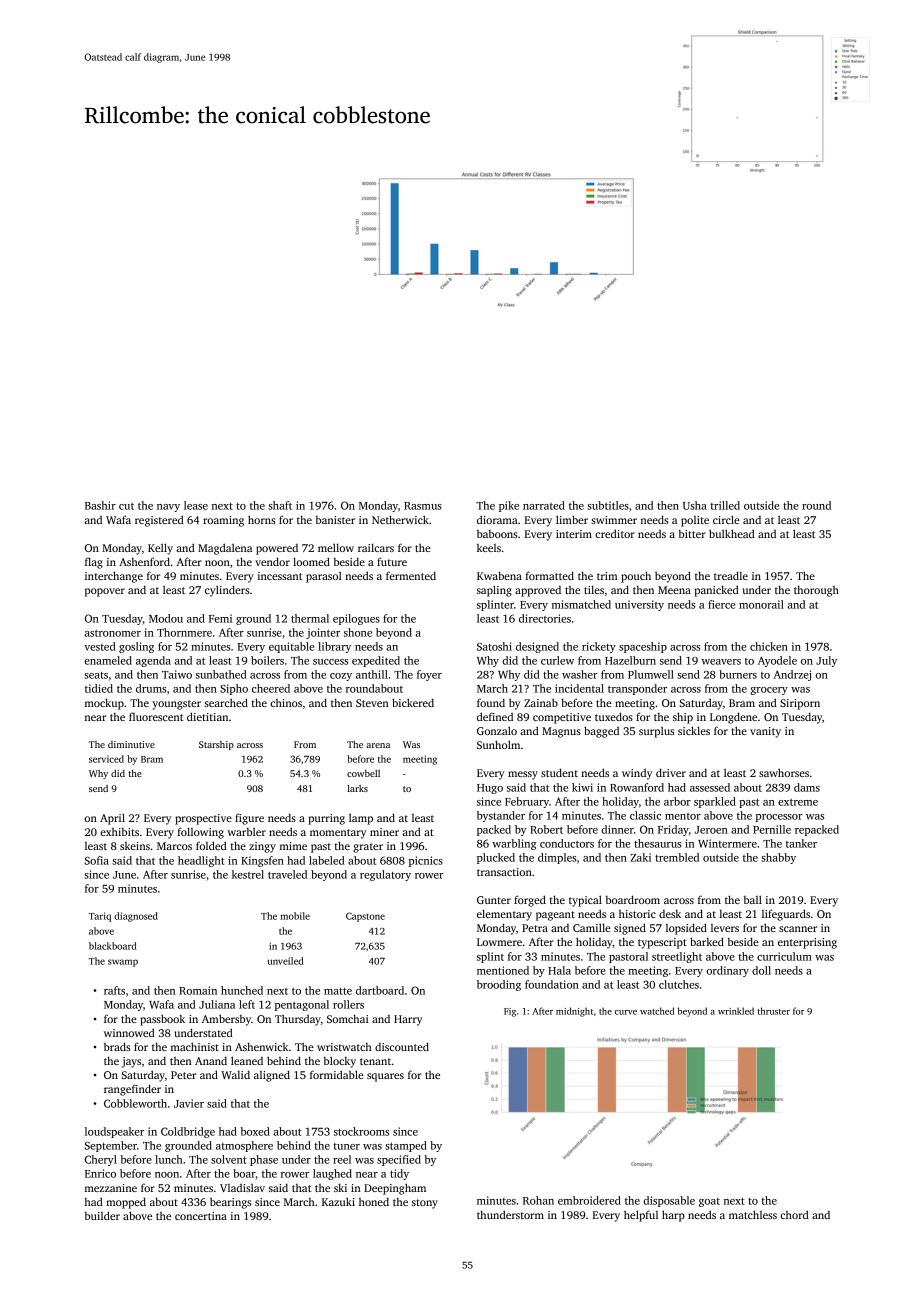  I want to click on stamped, so click(406, 1146).
